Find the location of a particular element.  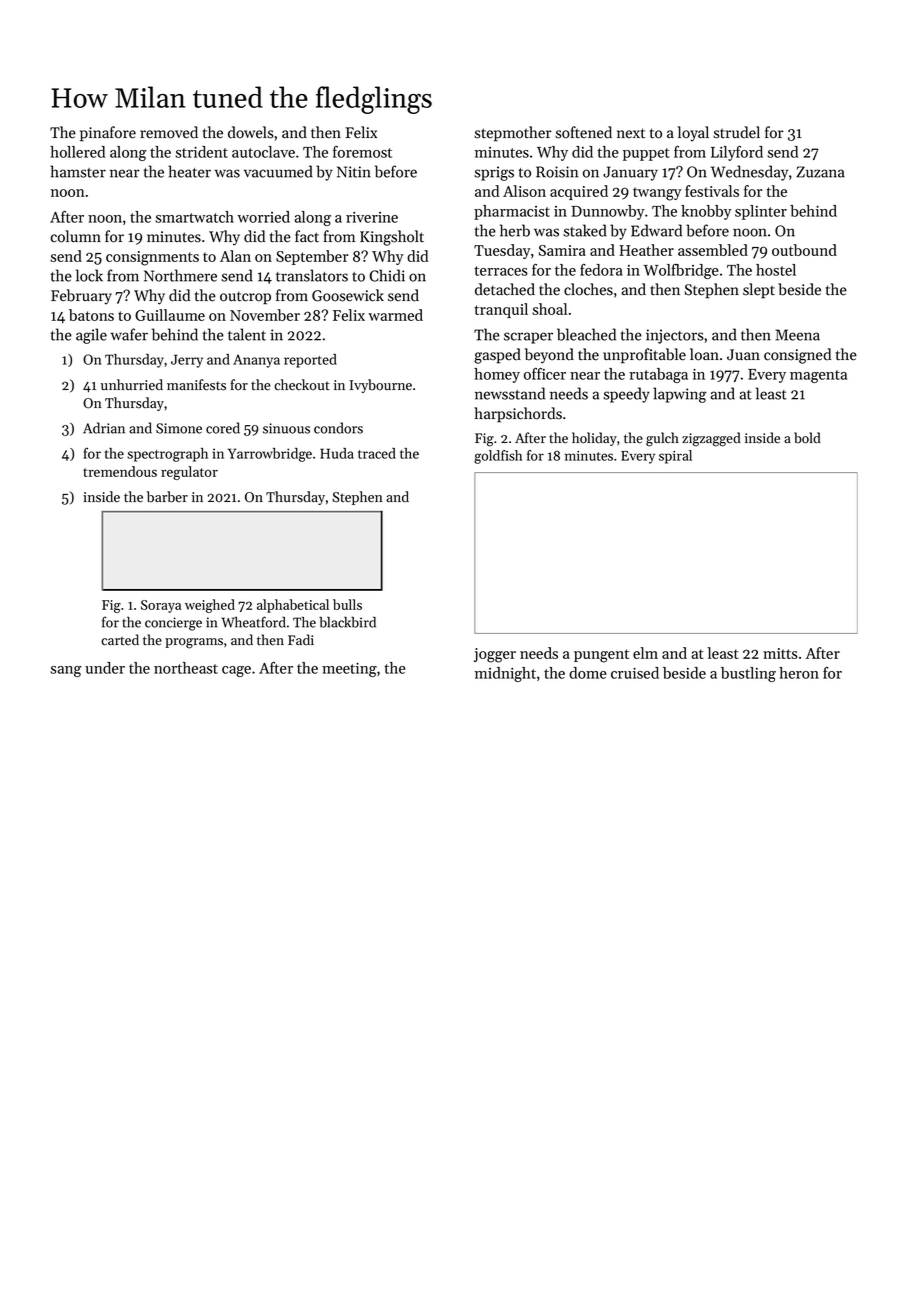

hamster is located at coordinates (78, 171).
